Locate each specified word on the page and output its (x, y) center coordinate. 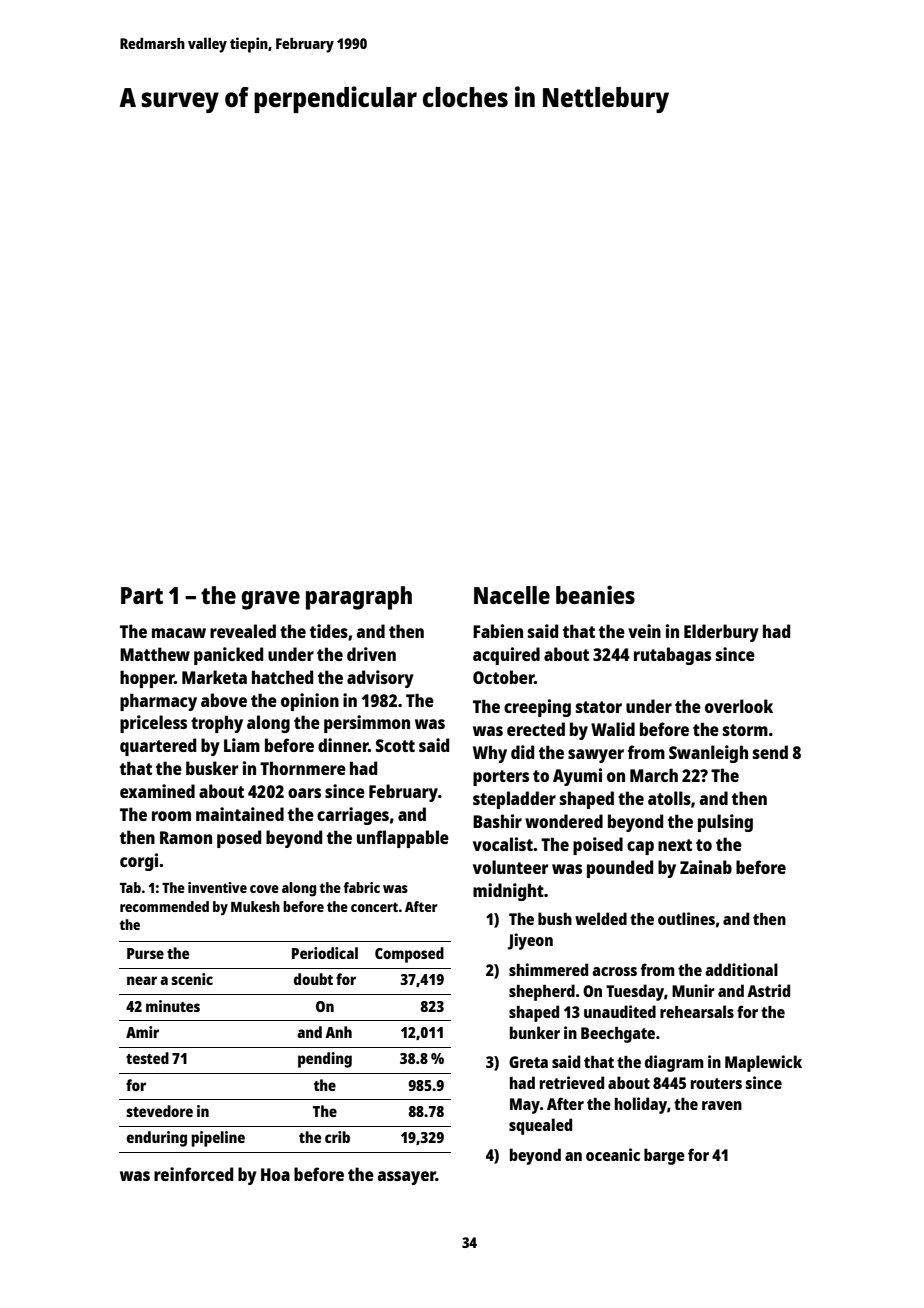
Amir (142, 1032)
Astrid (768, 990)
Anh (338, 1032)
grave (270, 600)
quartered (158, 747)
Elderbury (721, 633)
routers (716, 1083)
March (654, 775)
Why (490, 754)
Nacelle (512, 595)
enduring (157, 1139)
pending (325, 1060)
